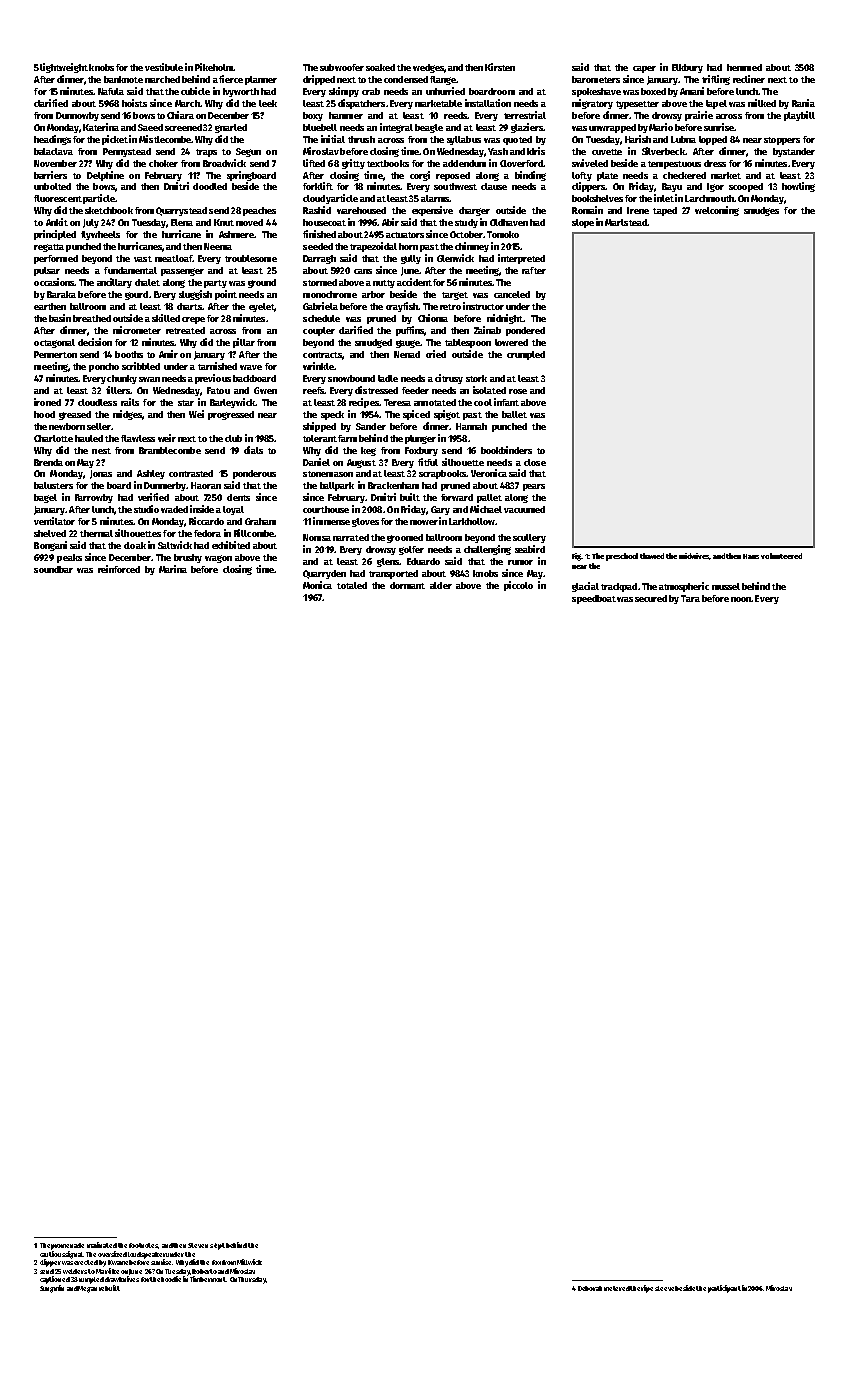 The height and width of the screenshot is (1400, 849). I want to click on slept, so click(217, 1246).
